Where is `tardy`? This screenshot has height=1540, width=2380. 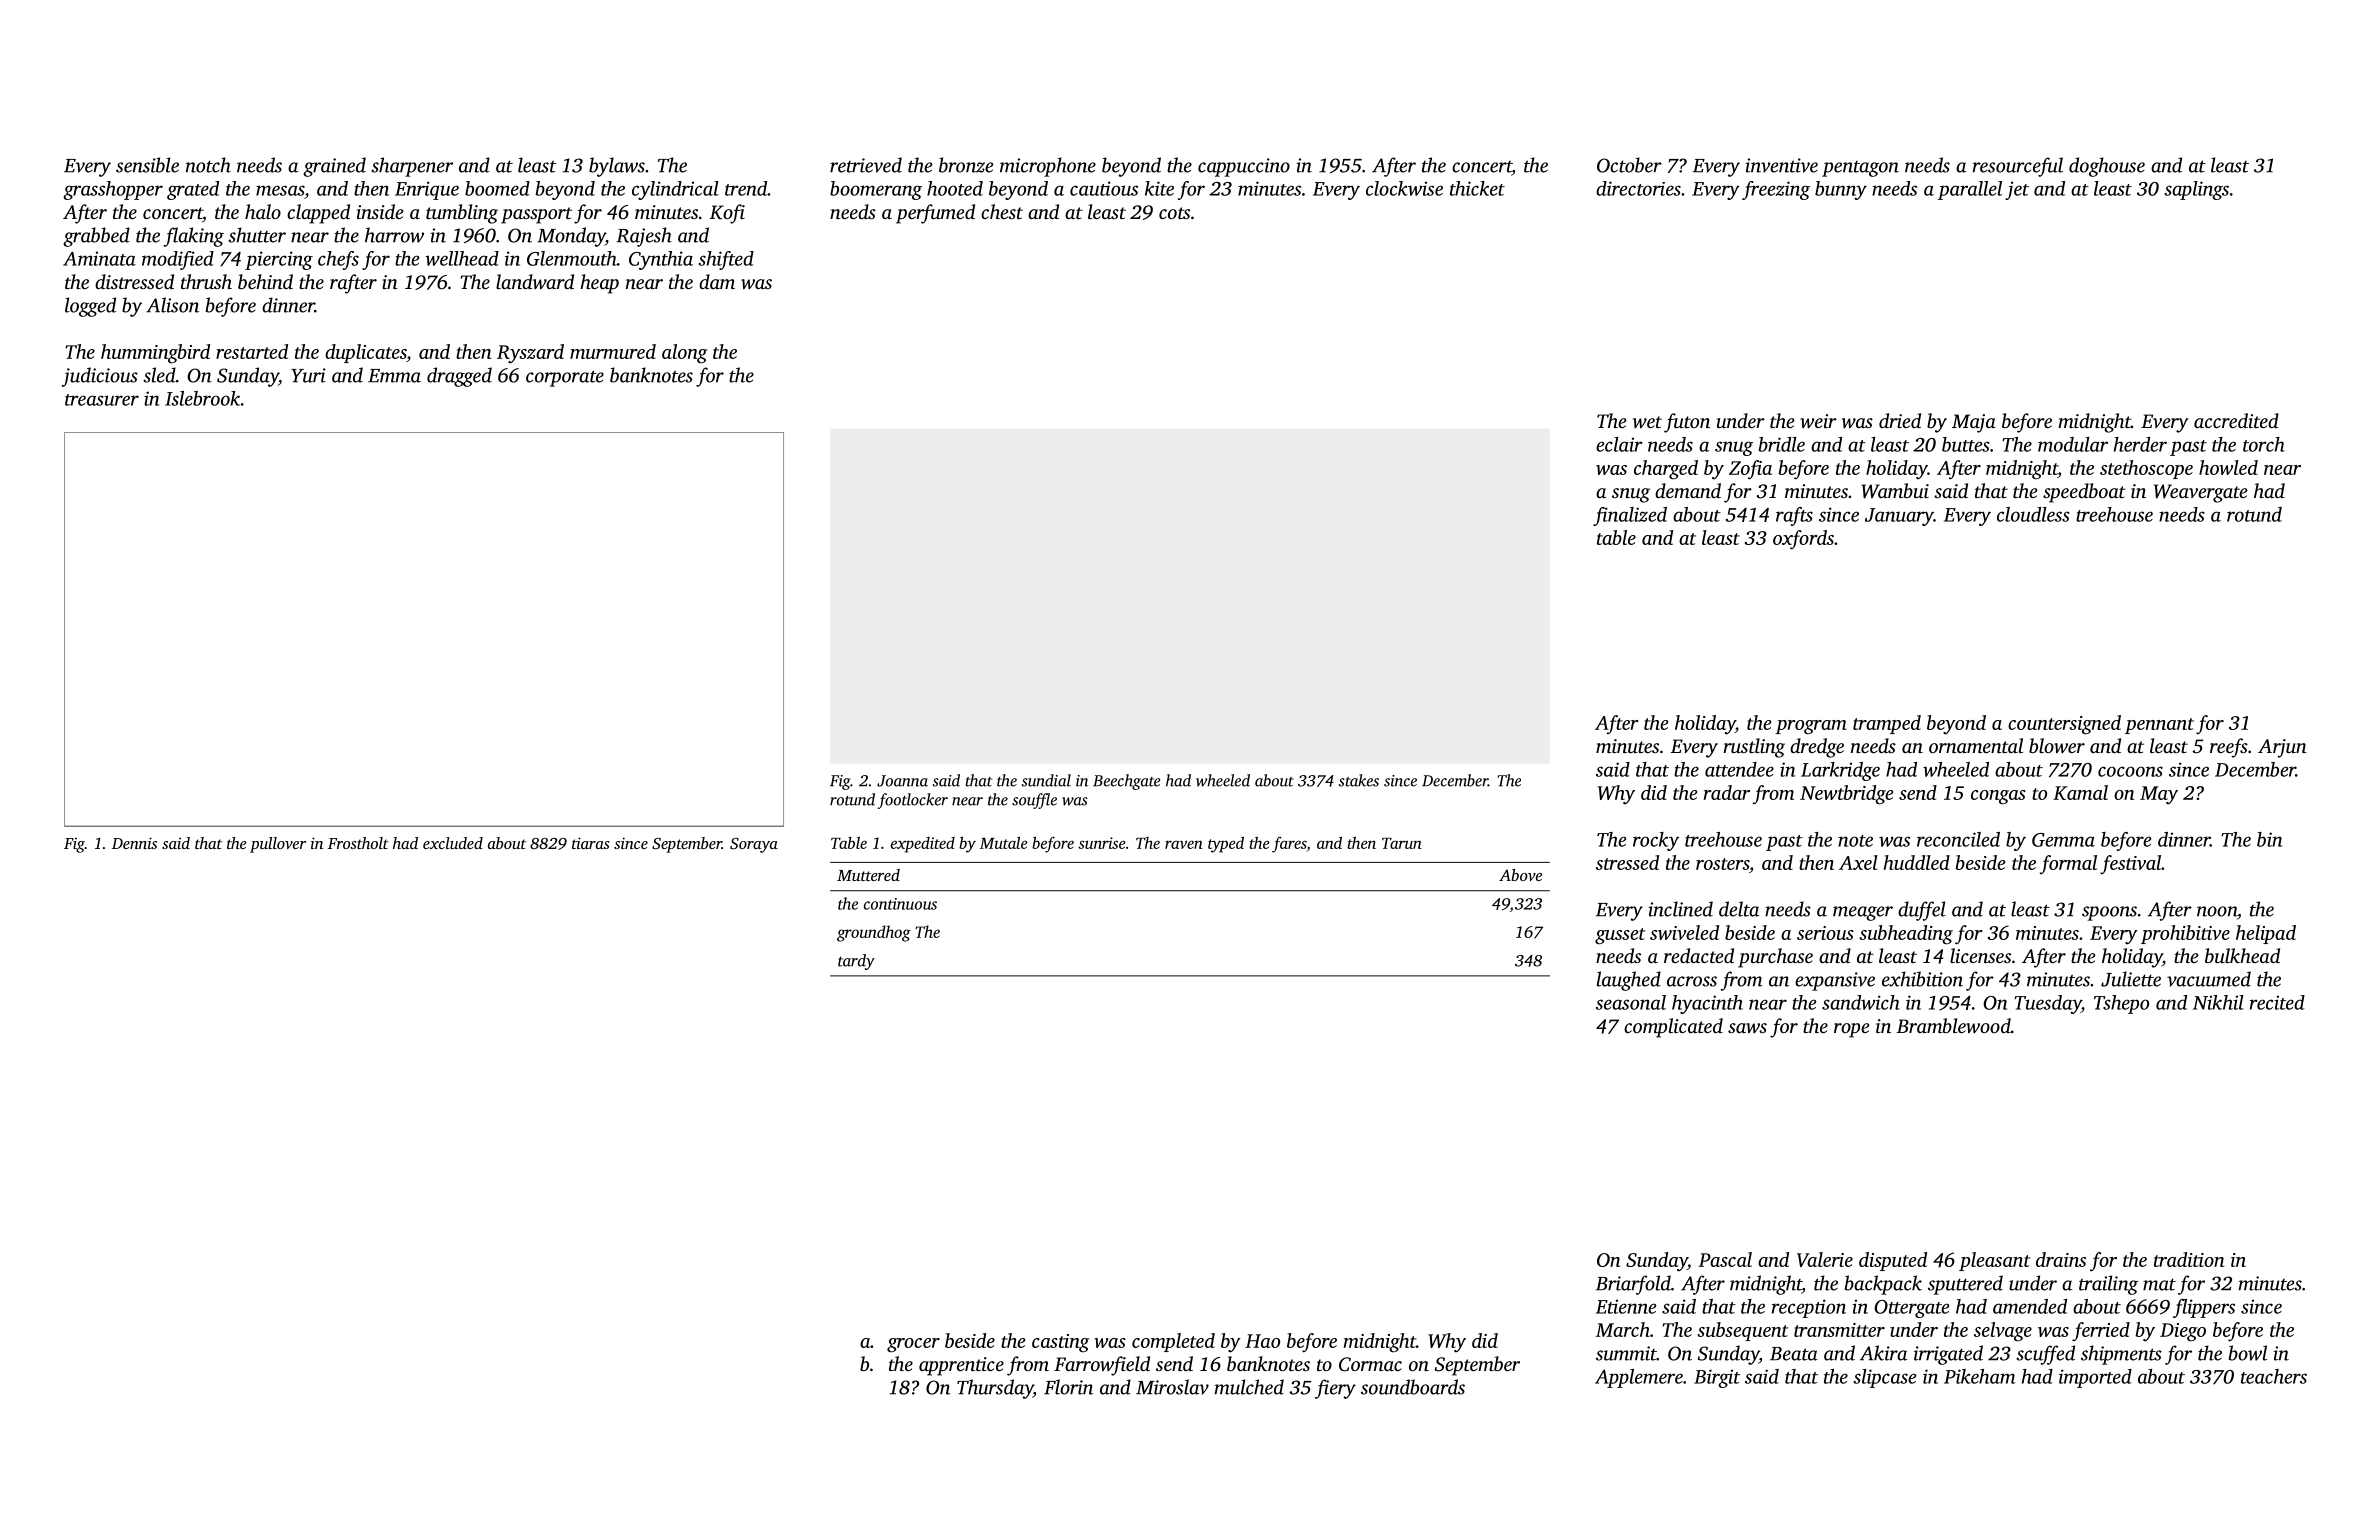 tardy is located at coordinates (856, 962).
